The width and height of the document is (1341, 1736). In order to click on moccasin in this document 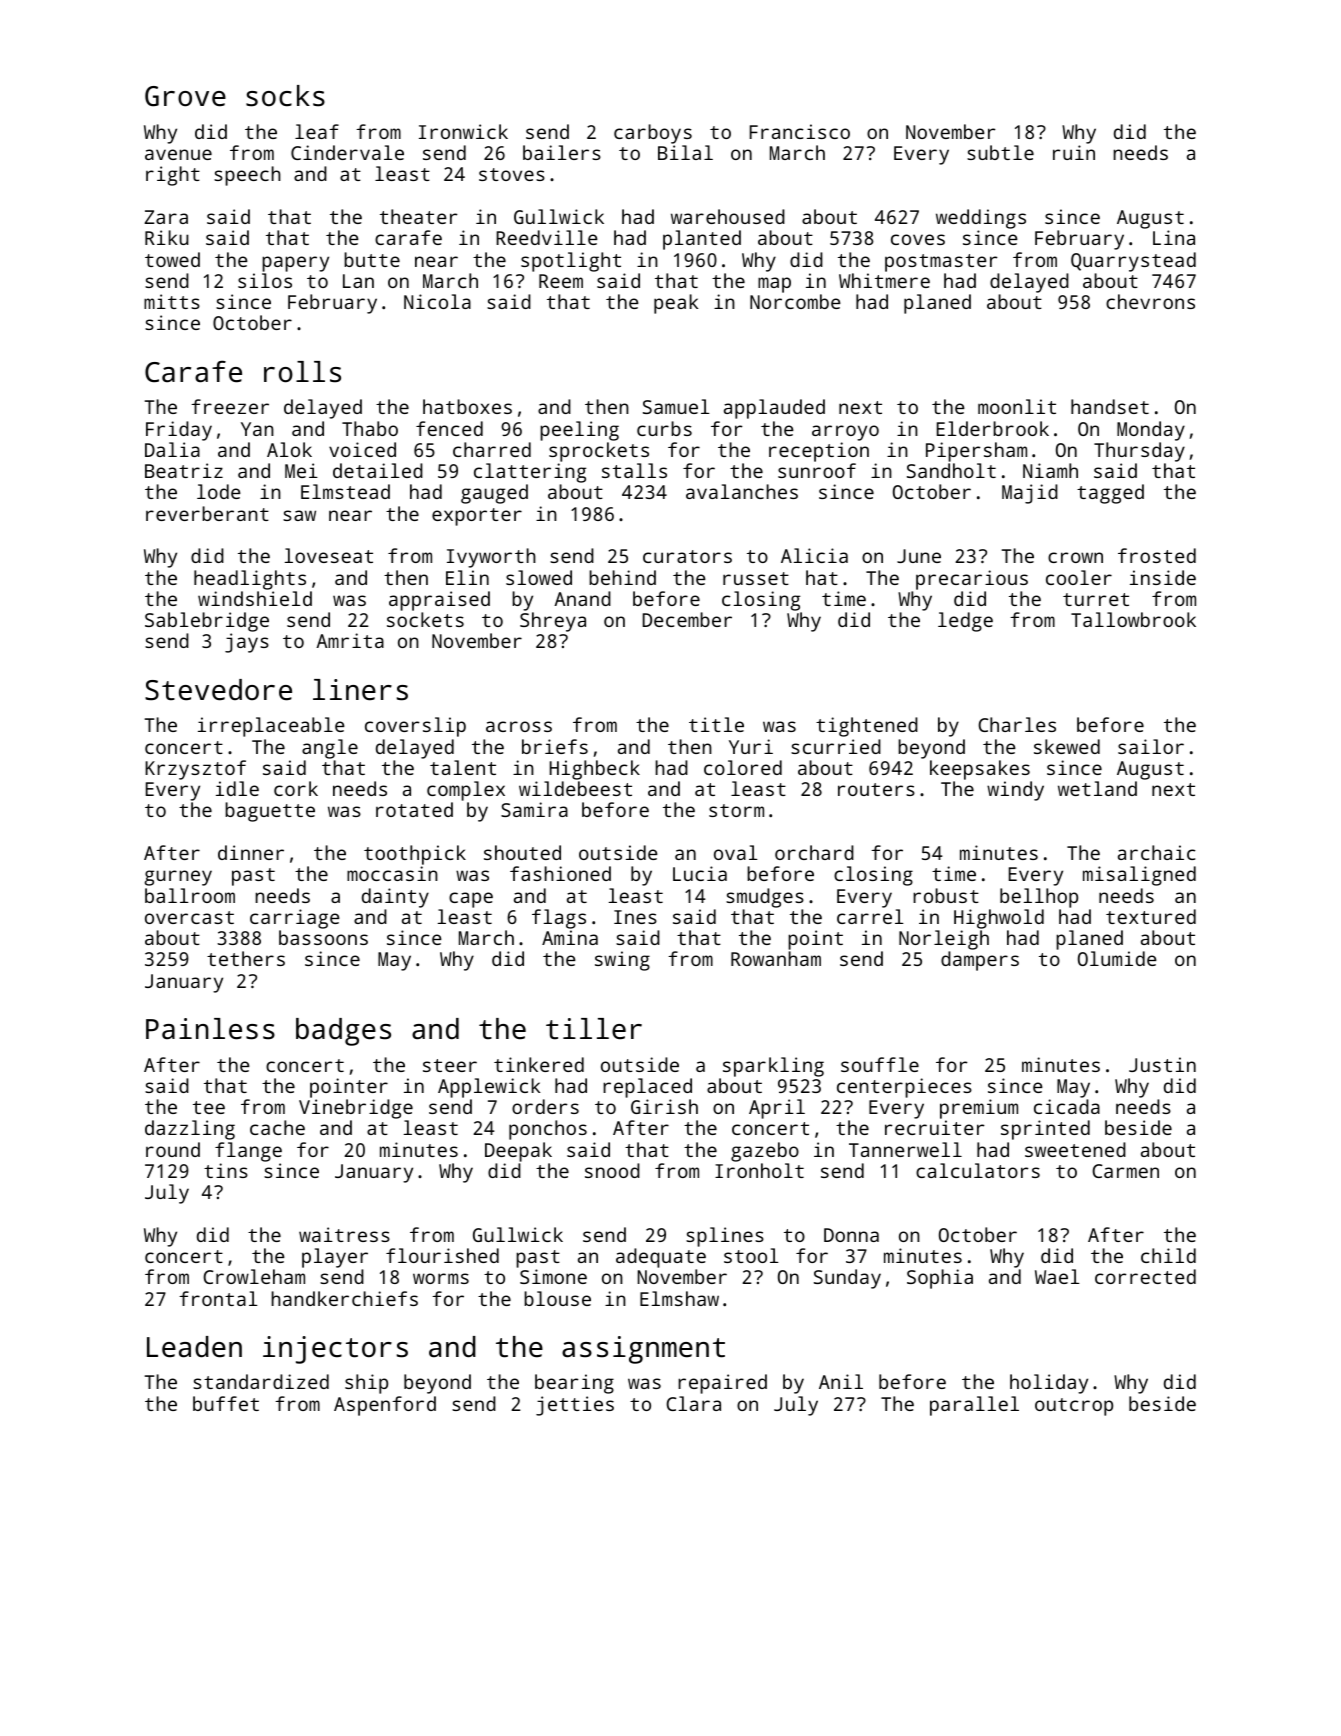, I will do `click(392, 873)`.
